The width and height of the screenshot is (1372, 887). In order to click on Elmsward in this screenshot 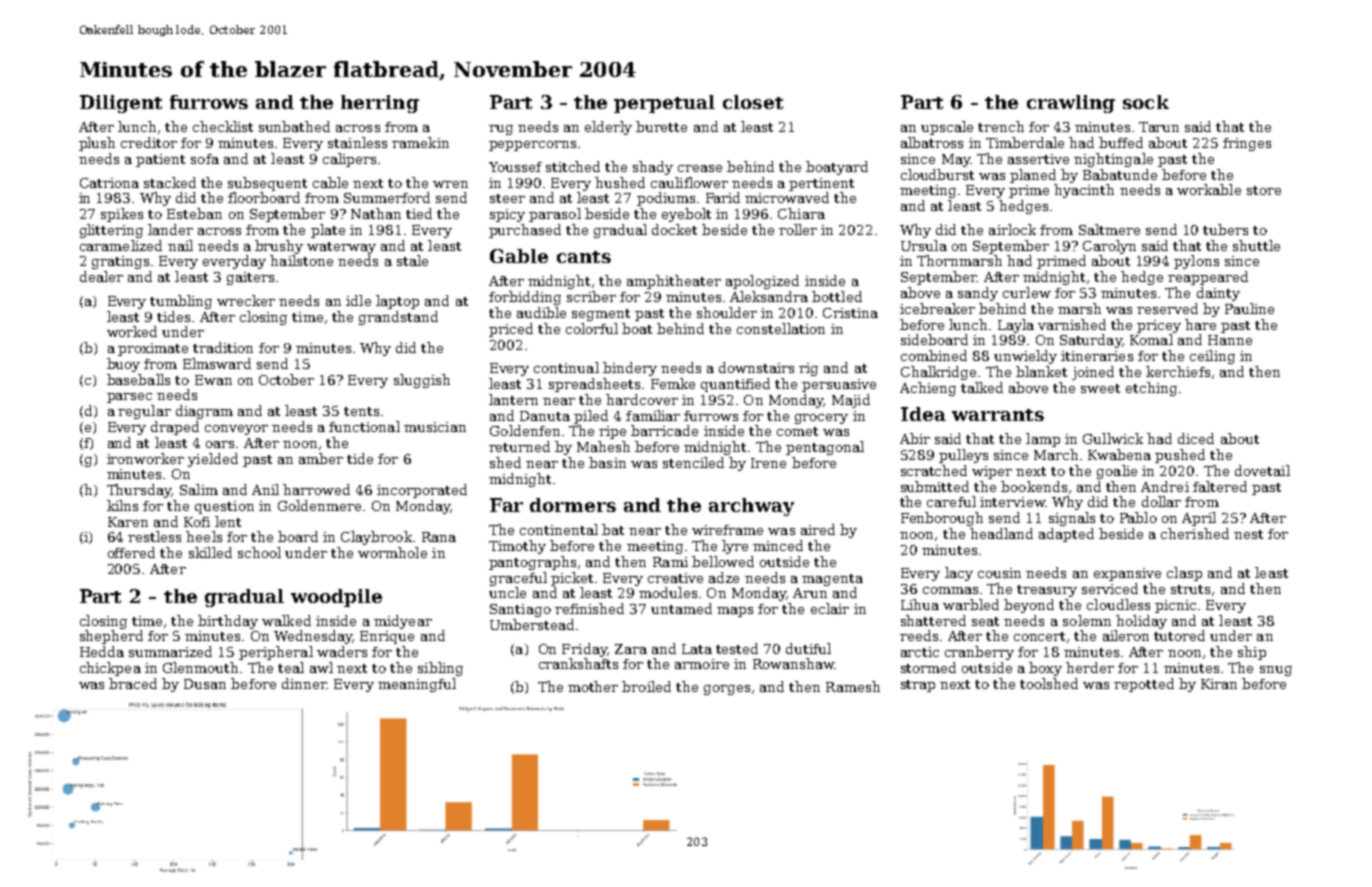, I will do `click(217, 363)`.
